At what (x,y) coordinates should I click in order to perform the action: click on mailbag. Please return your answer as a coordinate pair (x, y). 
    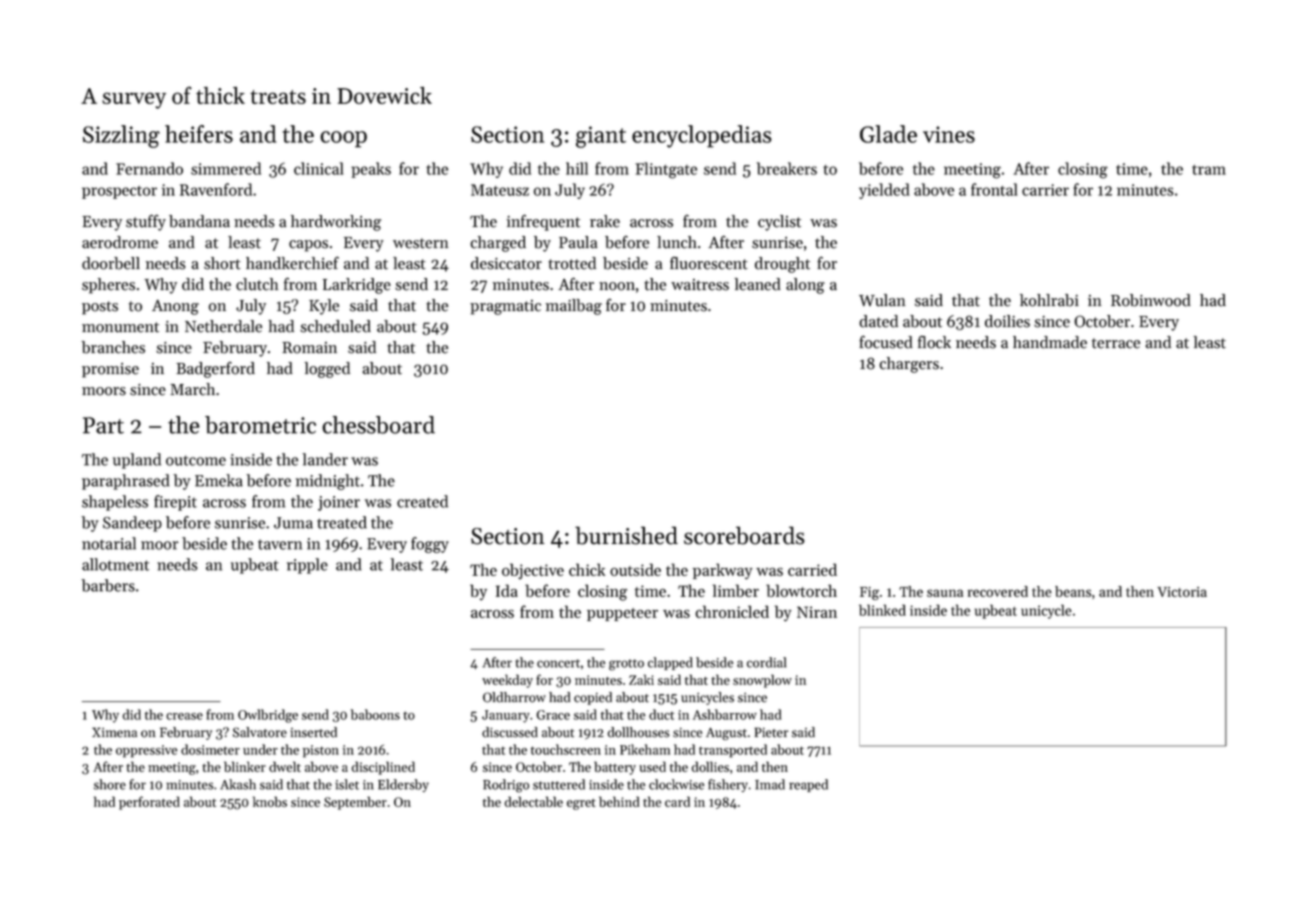
    Looking at the image, I should click on (574, 307).
